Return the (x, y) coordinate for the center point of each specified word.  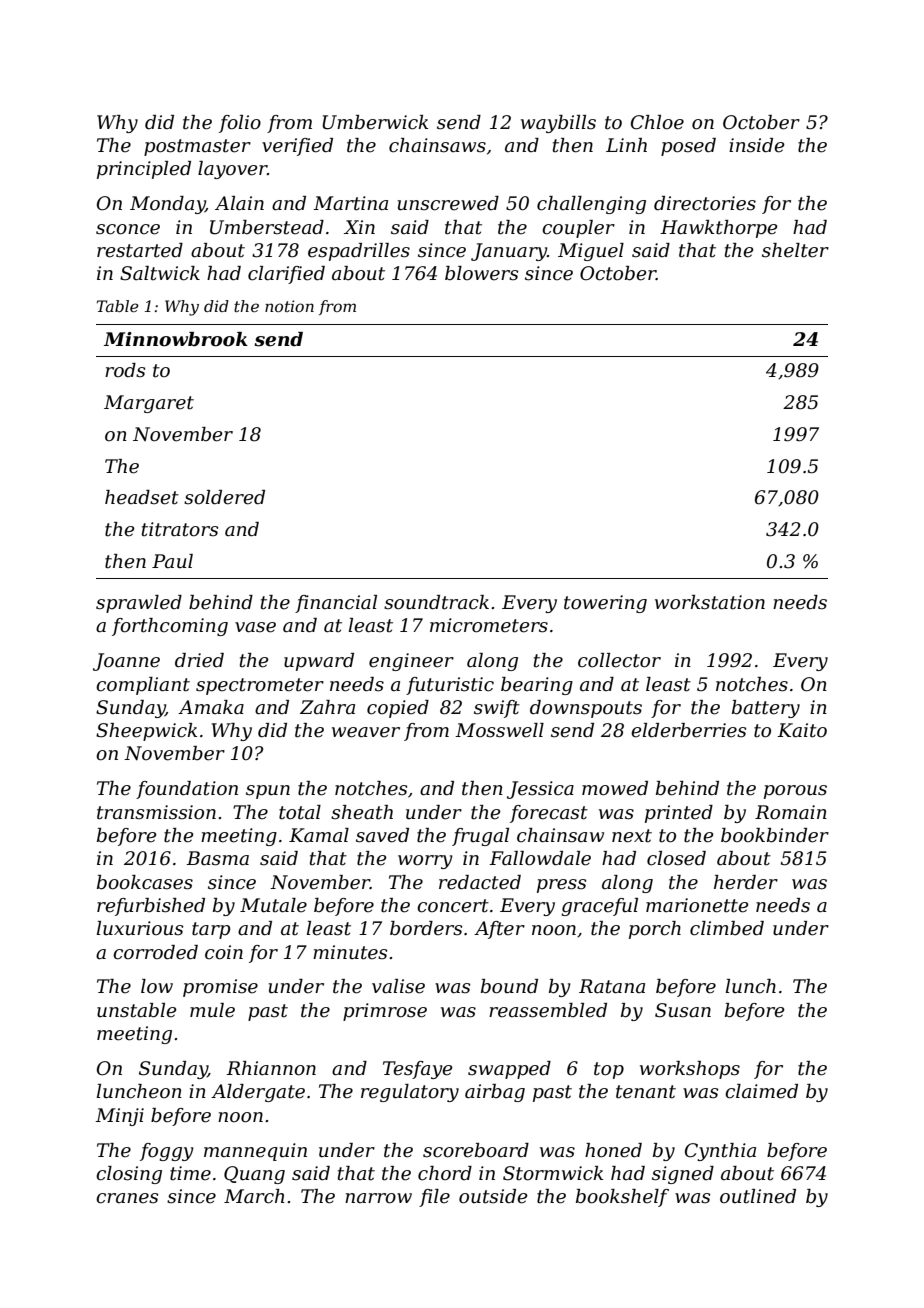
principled (144, 170)
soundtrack (436, 602)
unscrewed (448, 203)
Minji (119, 1117)
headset (142, 497)
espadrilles (359, 252)
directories (705, 203)
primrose (385, 1012)
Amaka (211, 707)
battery (766, 709)
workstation (710, 602)
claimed (761, 1091)
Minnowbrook (176, 339)
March (254, 1196)
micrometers (489, 625)
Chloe (657, 122)
